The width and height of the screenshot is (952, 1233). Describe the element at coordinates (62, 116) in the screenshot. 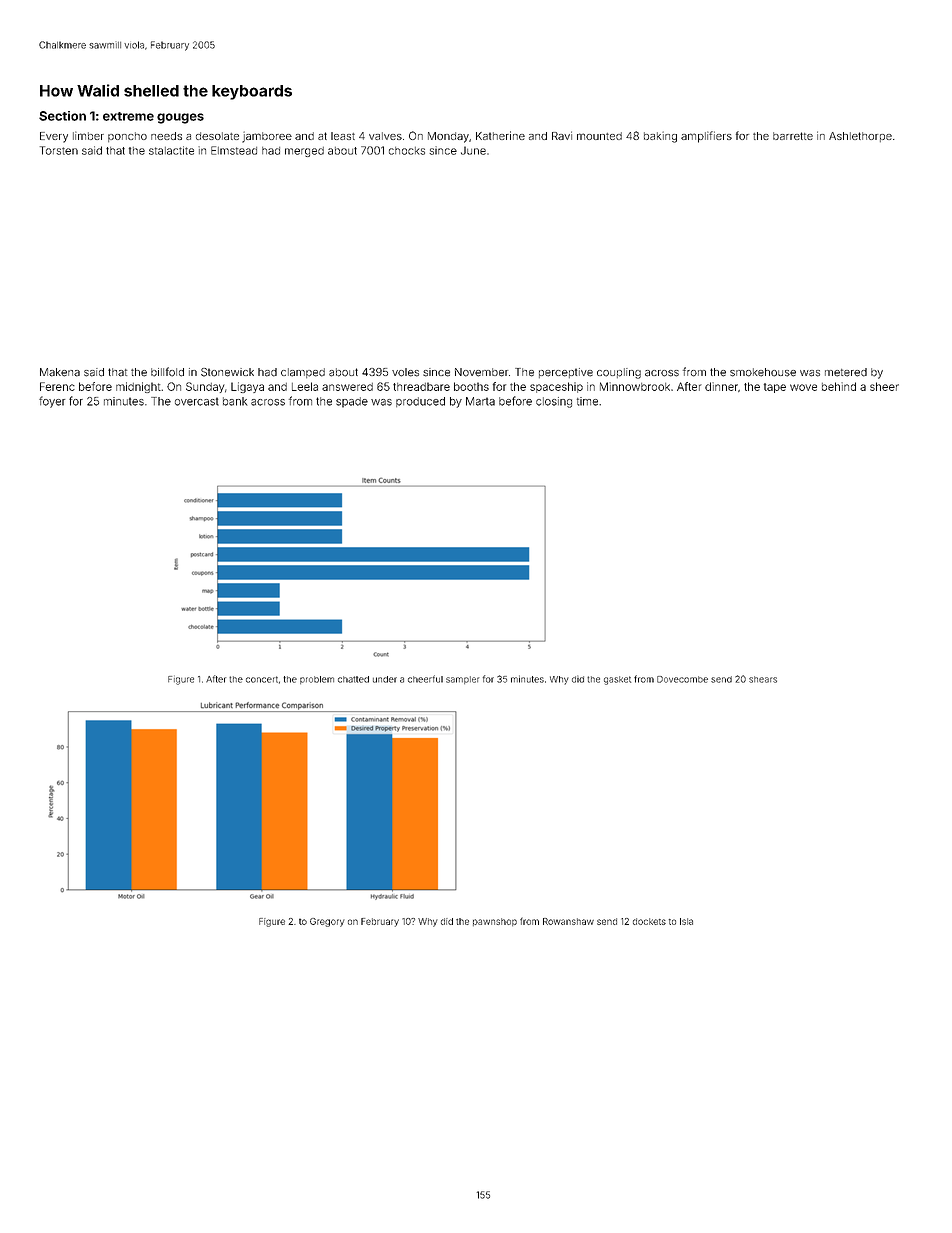

I see `Section` at that location.
